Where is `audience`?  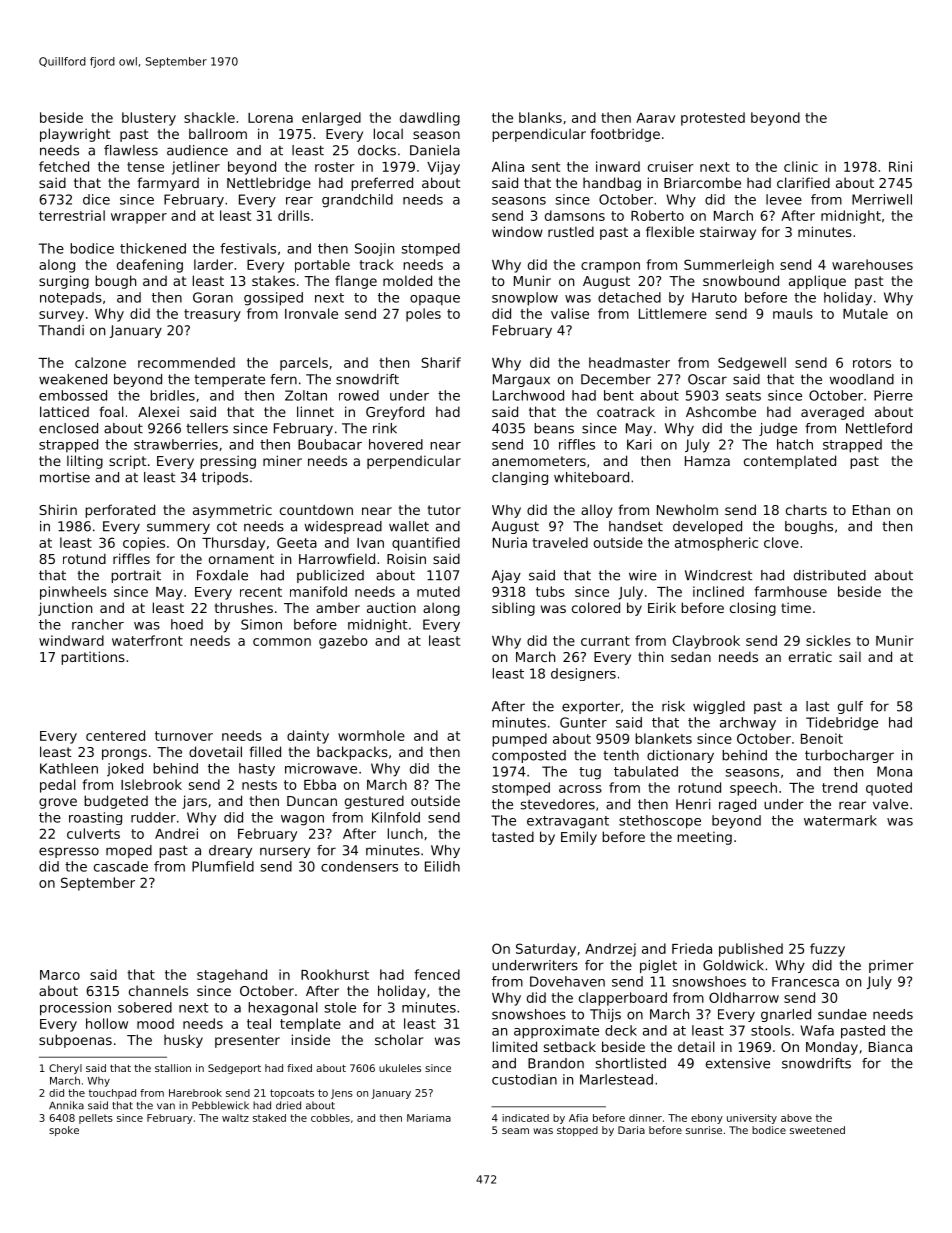 audience is located at coordinates (197, 150).
